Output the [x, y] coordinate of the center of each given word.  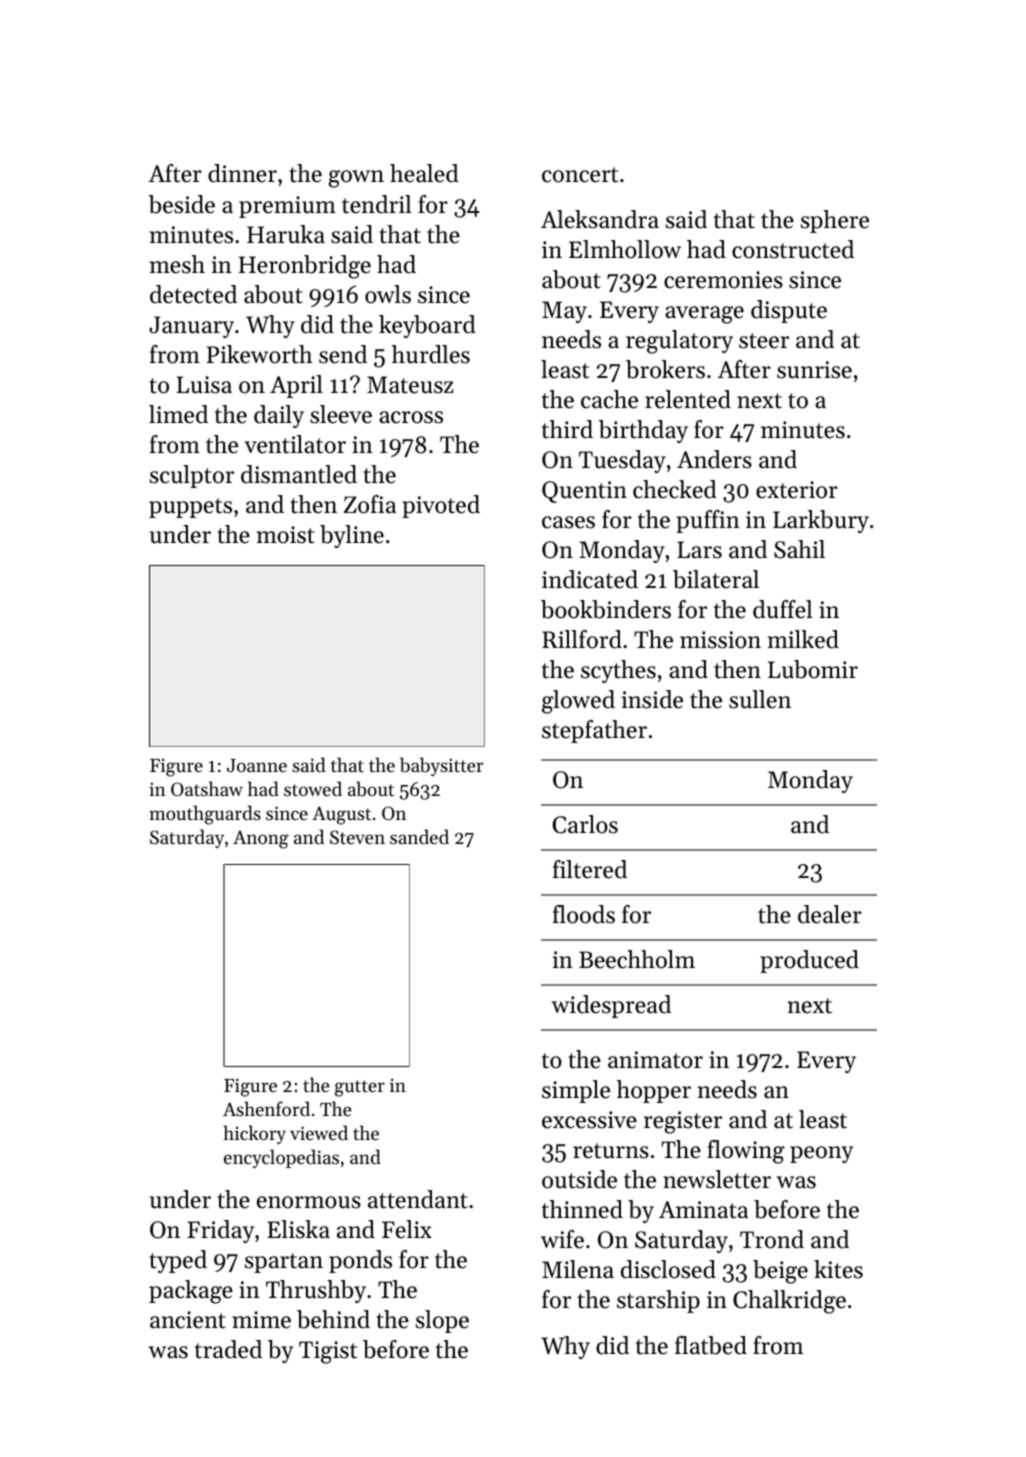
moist [286, 535]
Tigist [328, 1352]
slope [442, 1321]
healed [424, 173]
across [411, 417]
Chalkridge [789, 1302]
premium [287, 207]
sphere [835, 221]
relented [688, 399]
